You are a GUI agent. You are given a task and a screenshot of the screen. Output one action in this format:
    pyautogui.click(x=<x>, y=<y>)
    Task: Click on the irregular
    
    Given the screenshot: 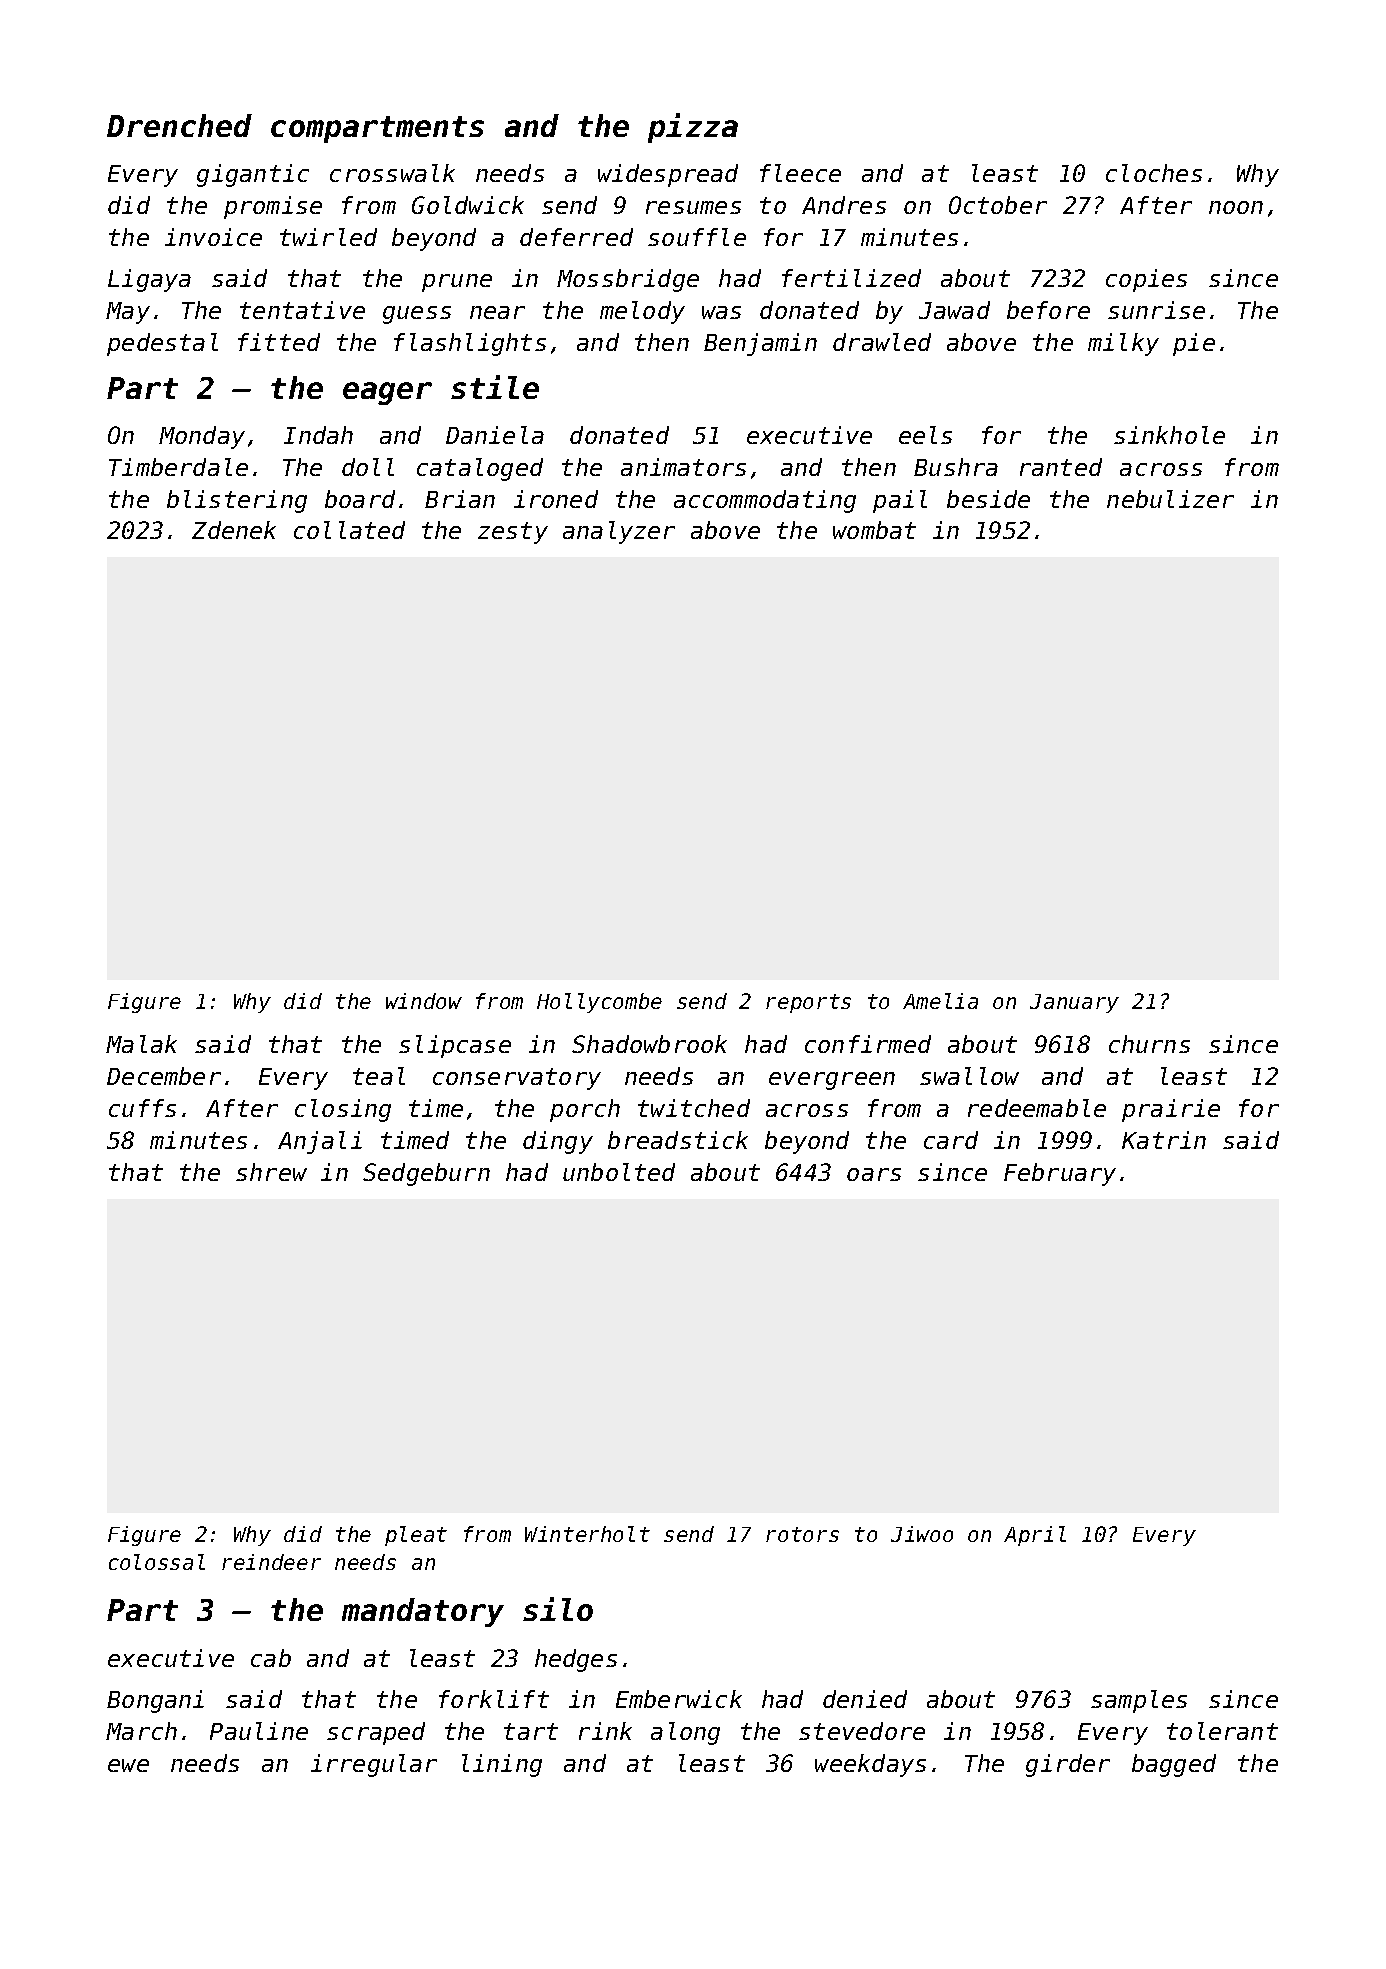 What is the action you would take?
    pyautogui.click(x=374, y=1765)
